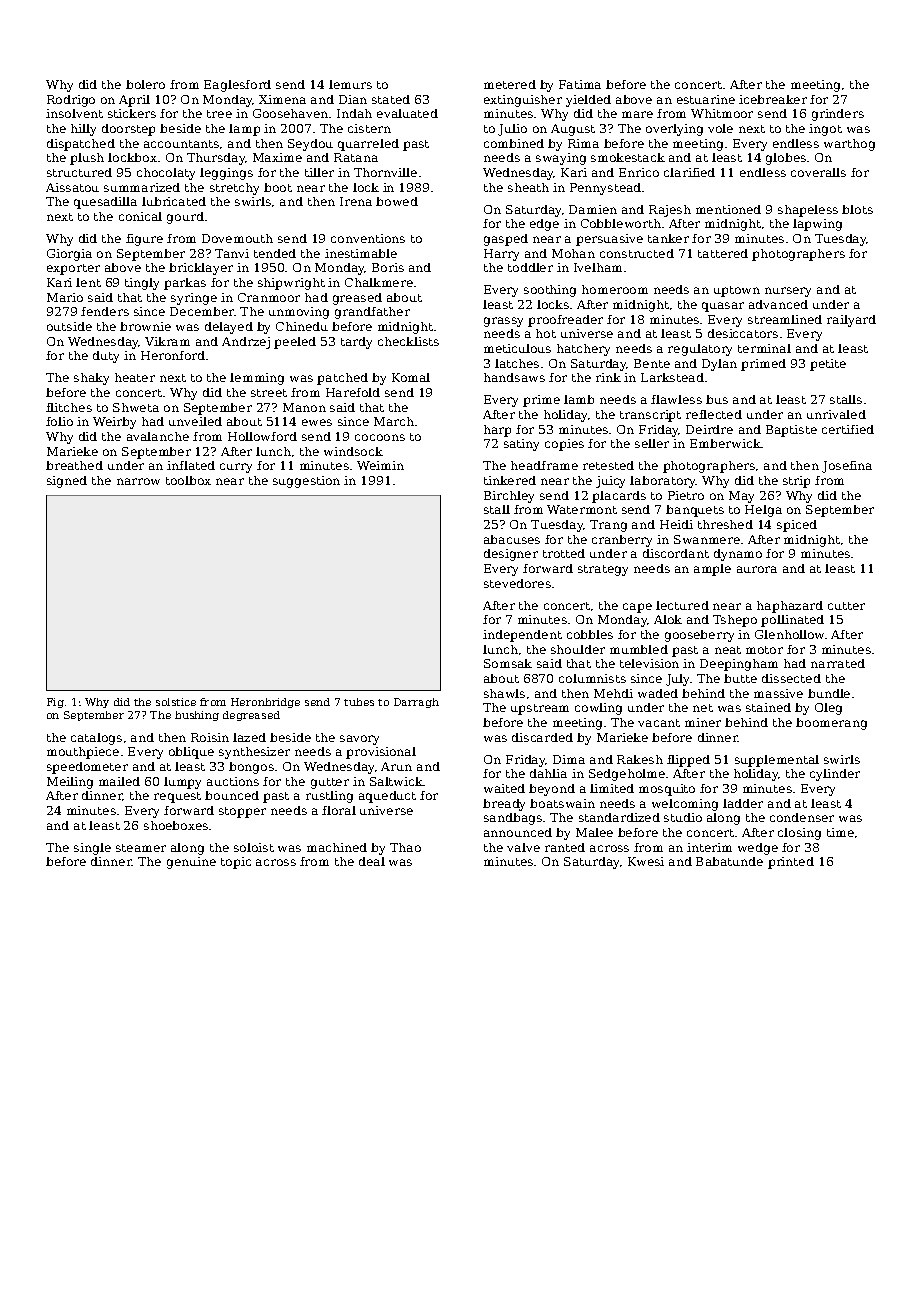 This image has width=924, height=1308. I want to click on printed, so click(791, 863).
